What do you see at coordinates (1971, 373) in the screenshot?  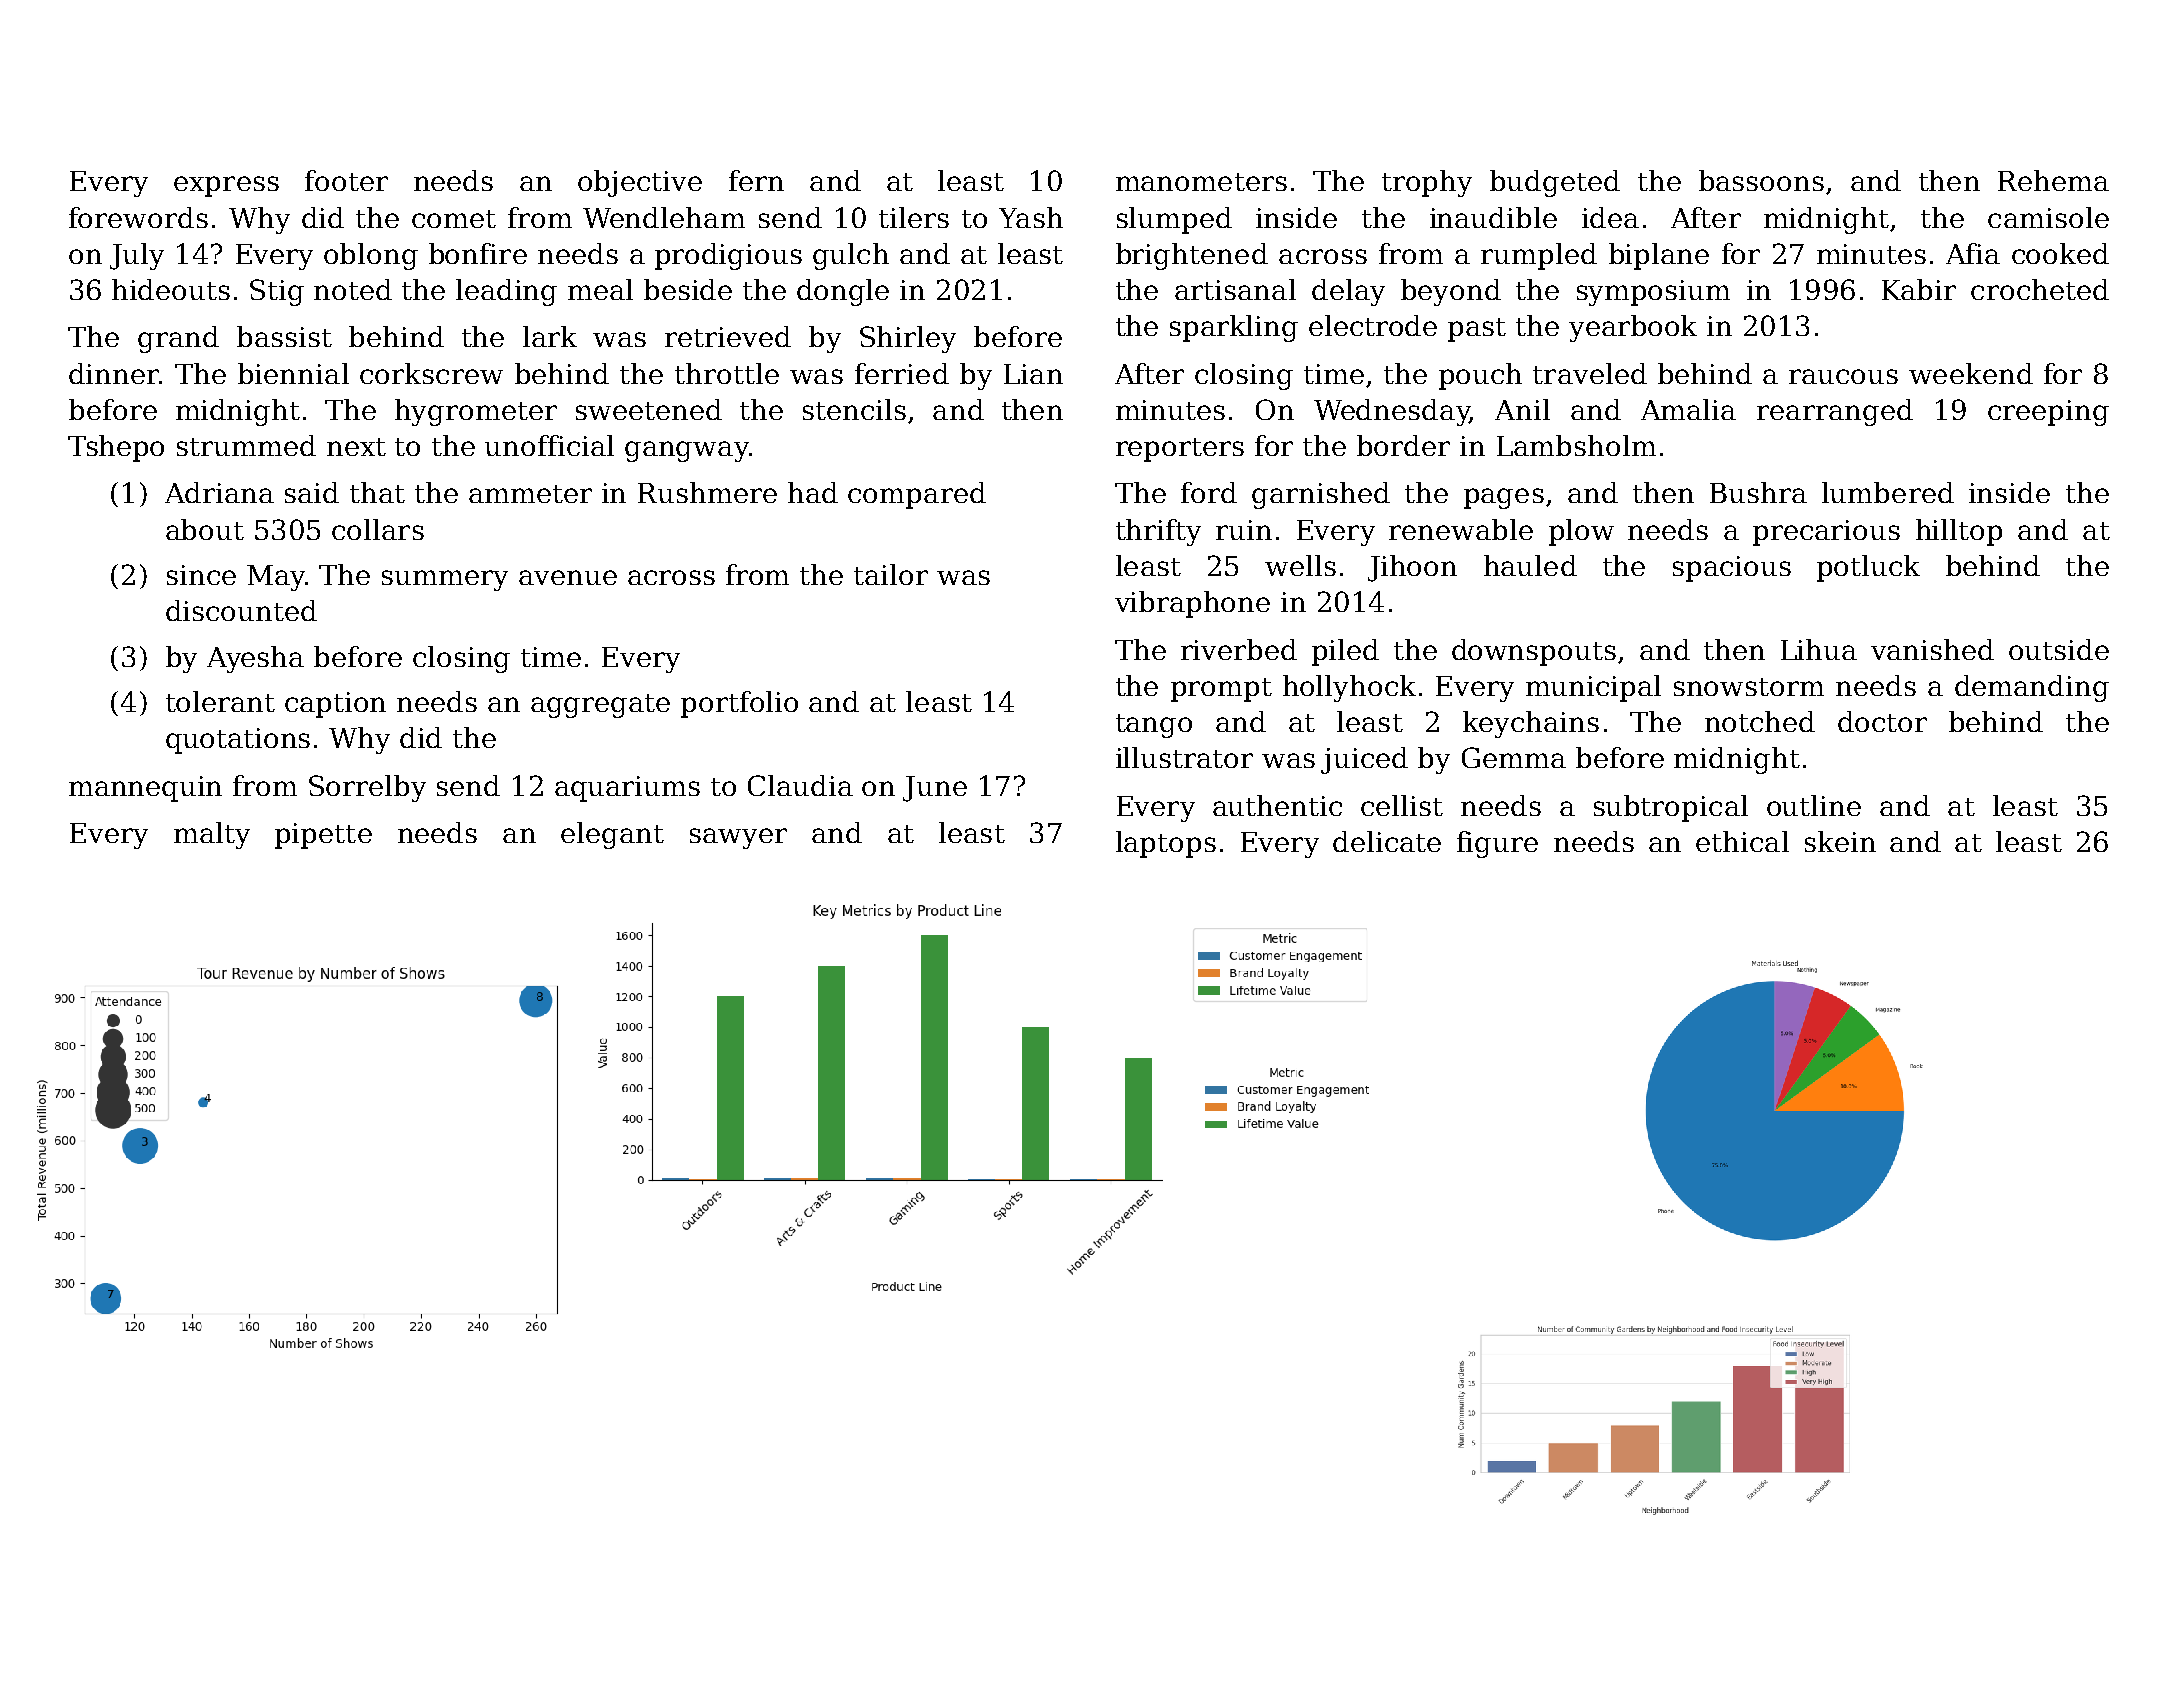 I see `weekend` at bounding box center [1971, 373].
